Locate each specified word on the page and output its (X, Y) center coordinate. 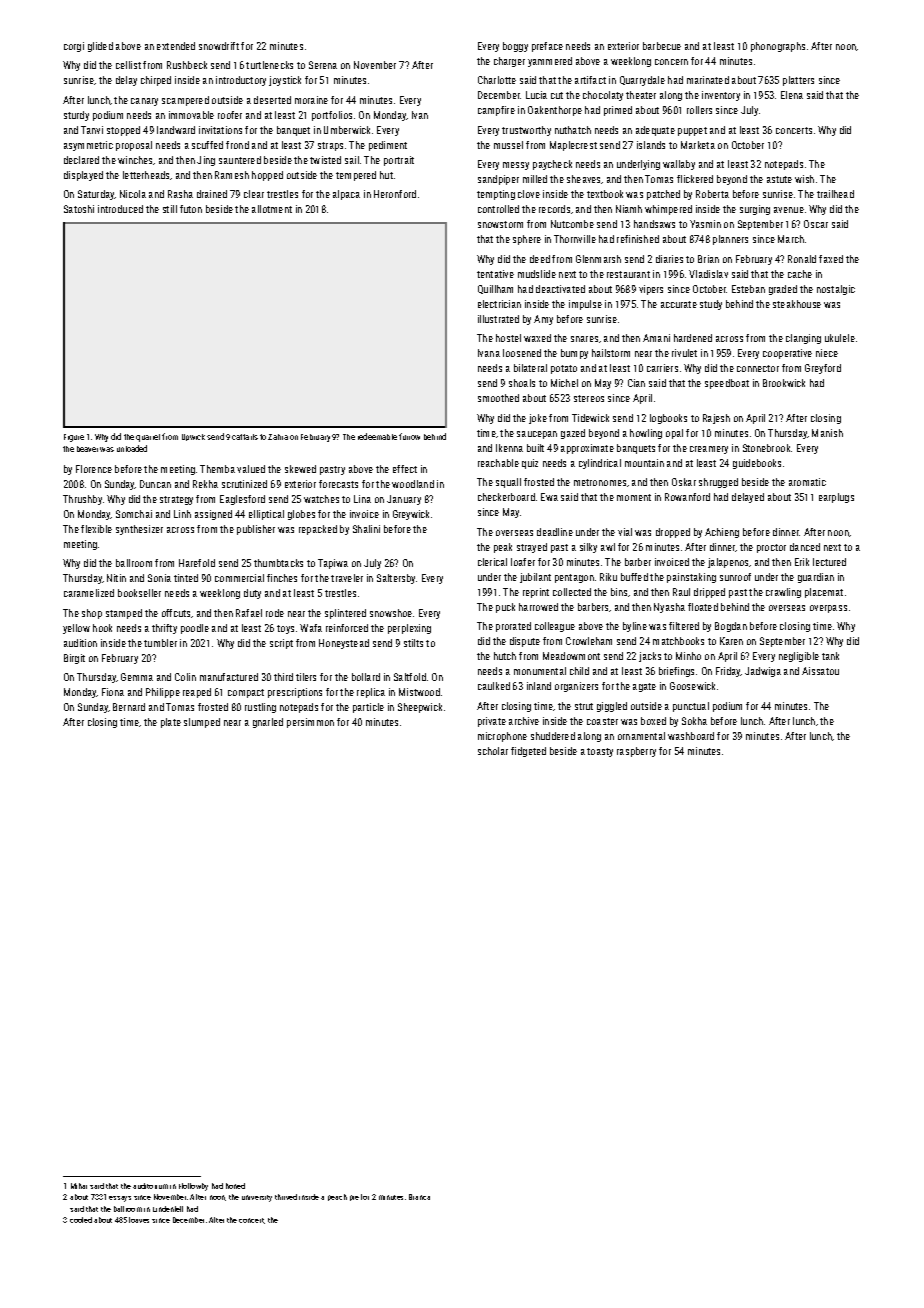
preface (547, 47)
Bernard (129, 707)
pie (354, 1198)
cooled (81, 1220)
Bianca (419, 1197)
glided (100, 47)
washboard (691, 736)
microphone (502, 737)
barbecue (662, 46)
